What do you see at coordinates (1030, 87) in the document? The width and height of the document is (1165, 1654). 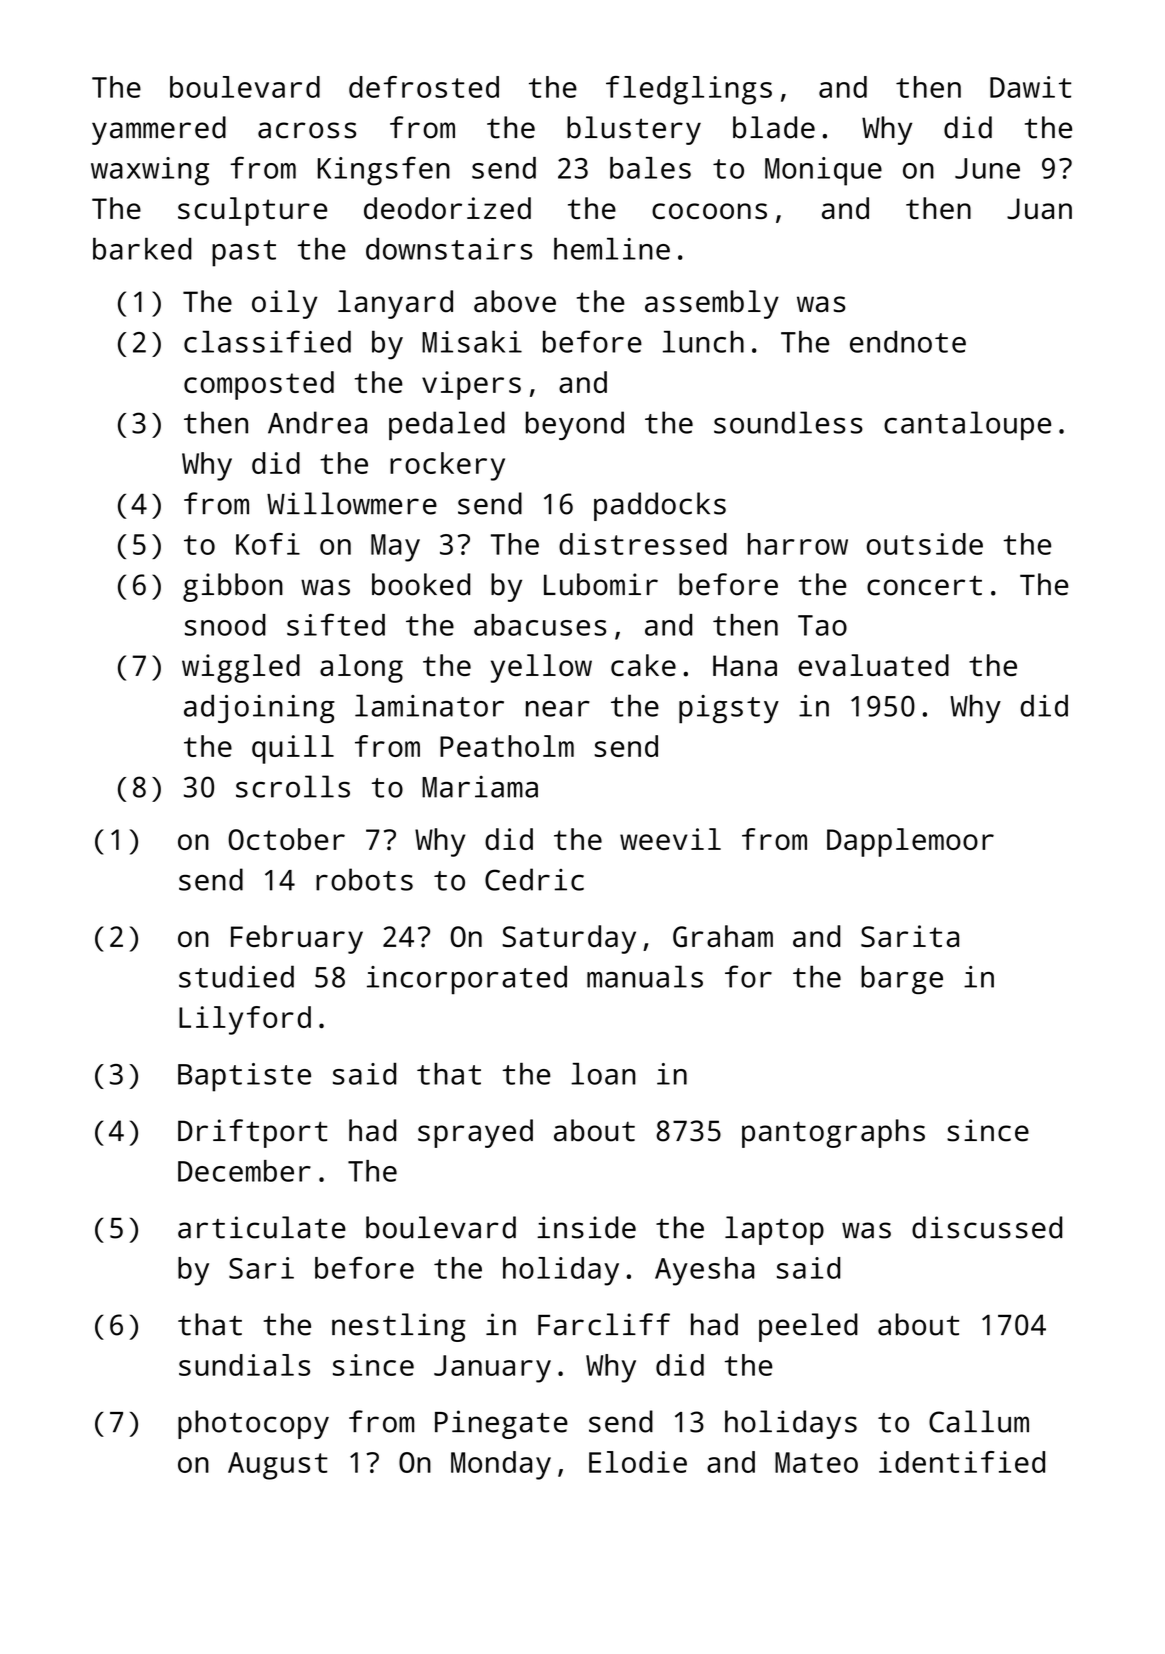 I see `Dawit` at bounding box center [1030, 87].
